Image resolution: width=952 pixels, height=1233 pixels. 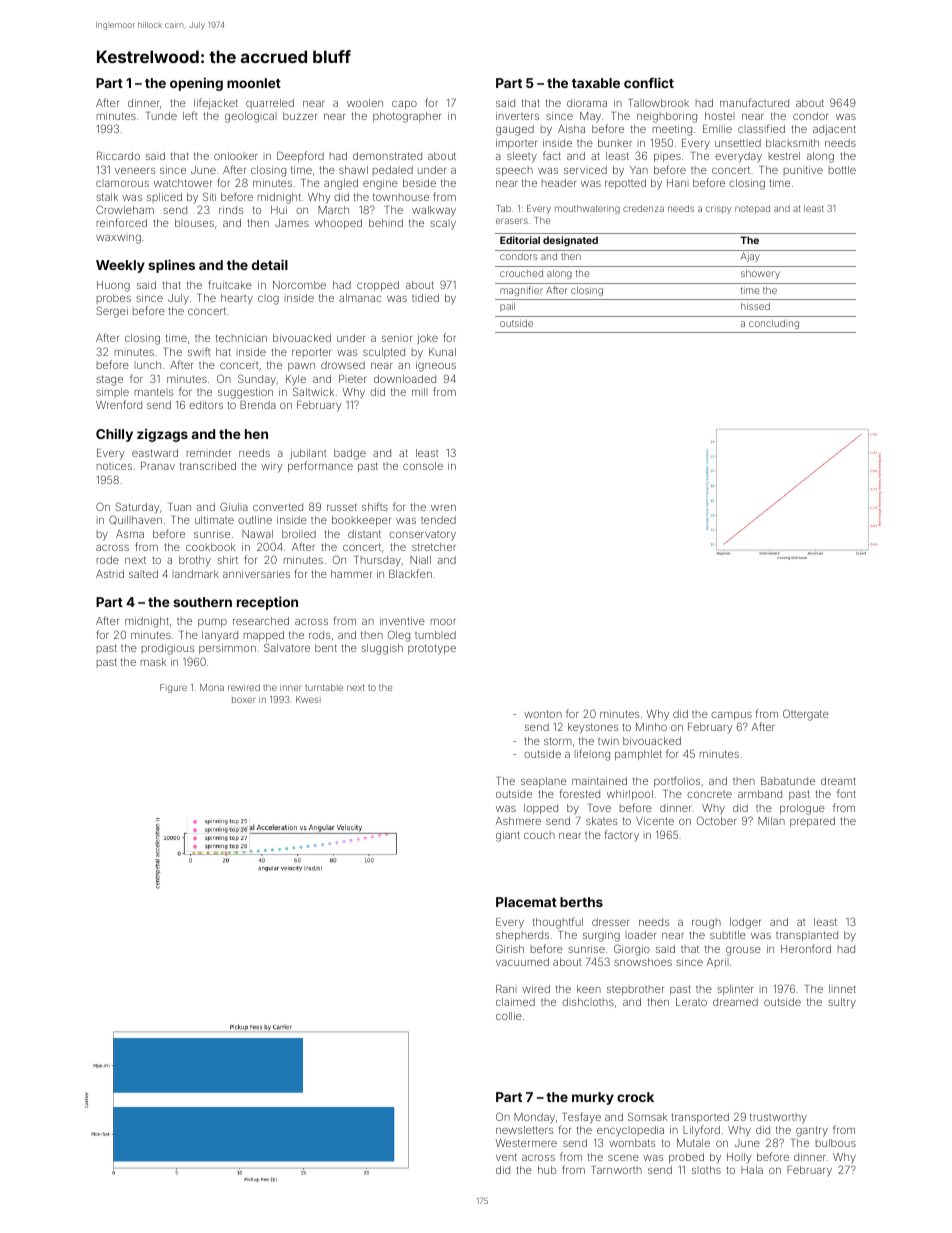 What do you see at coordinates (718, 210) in the image?
I see `crispy` at bounding box center [718, 210].
